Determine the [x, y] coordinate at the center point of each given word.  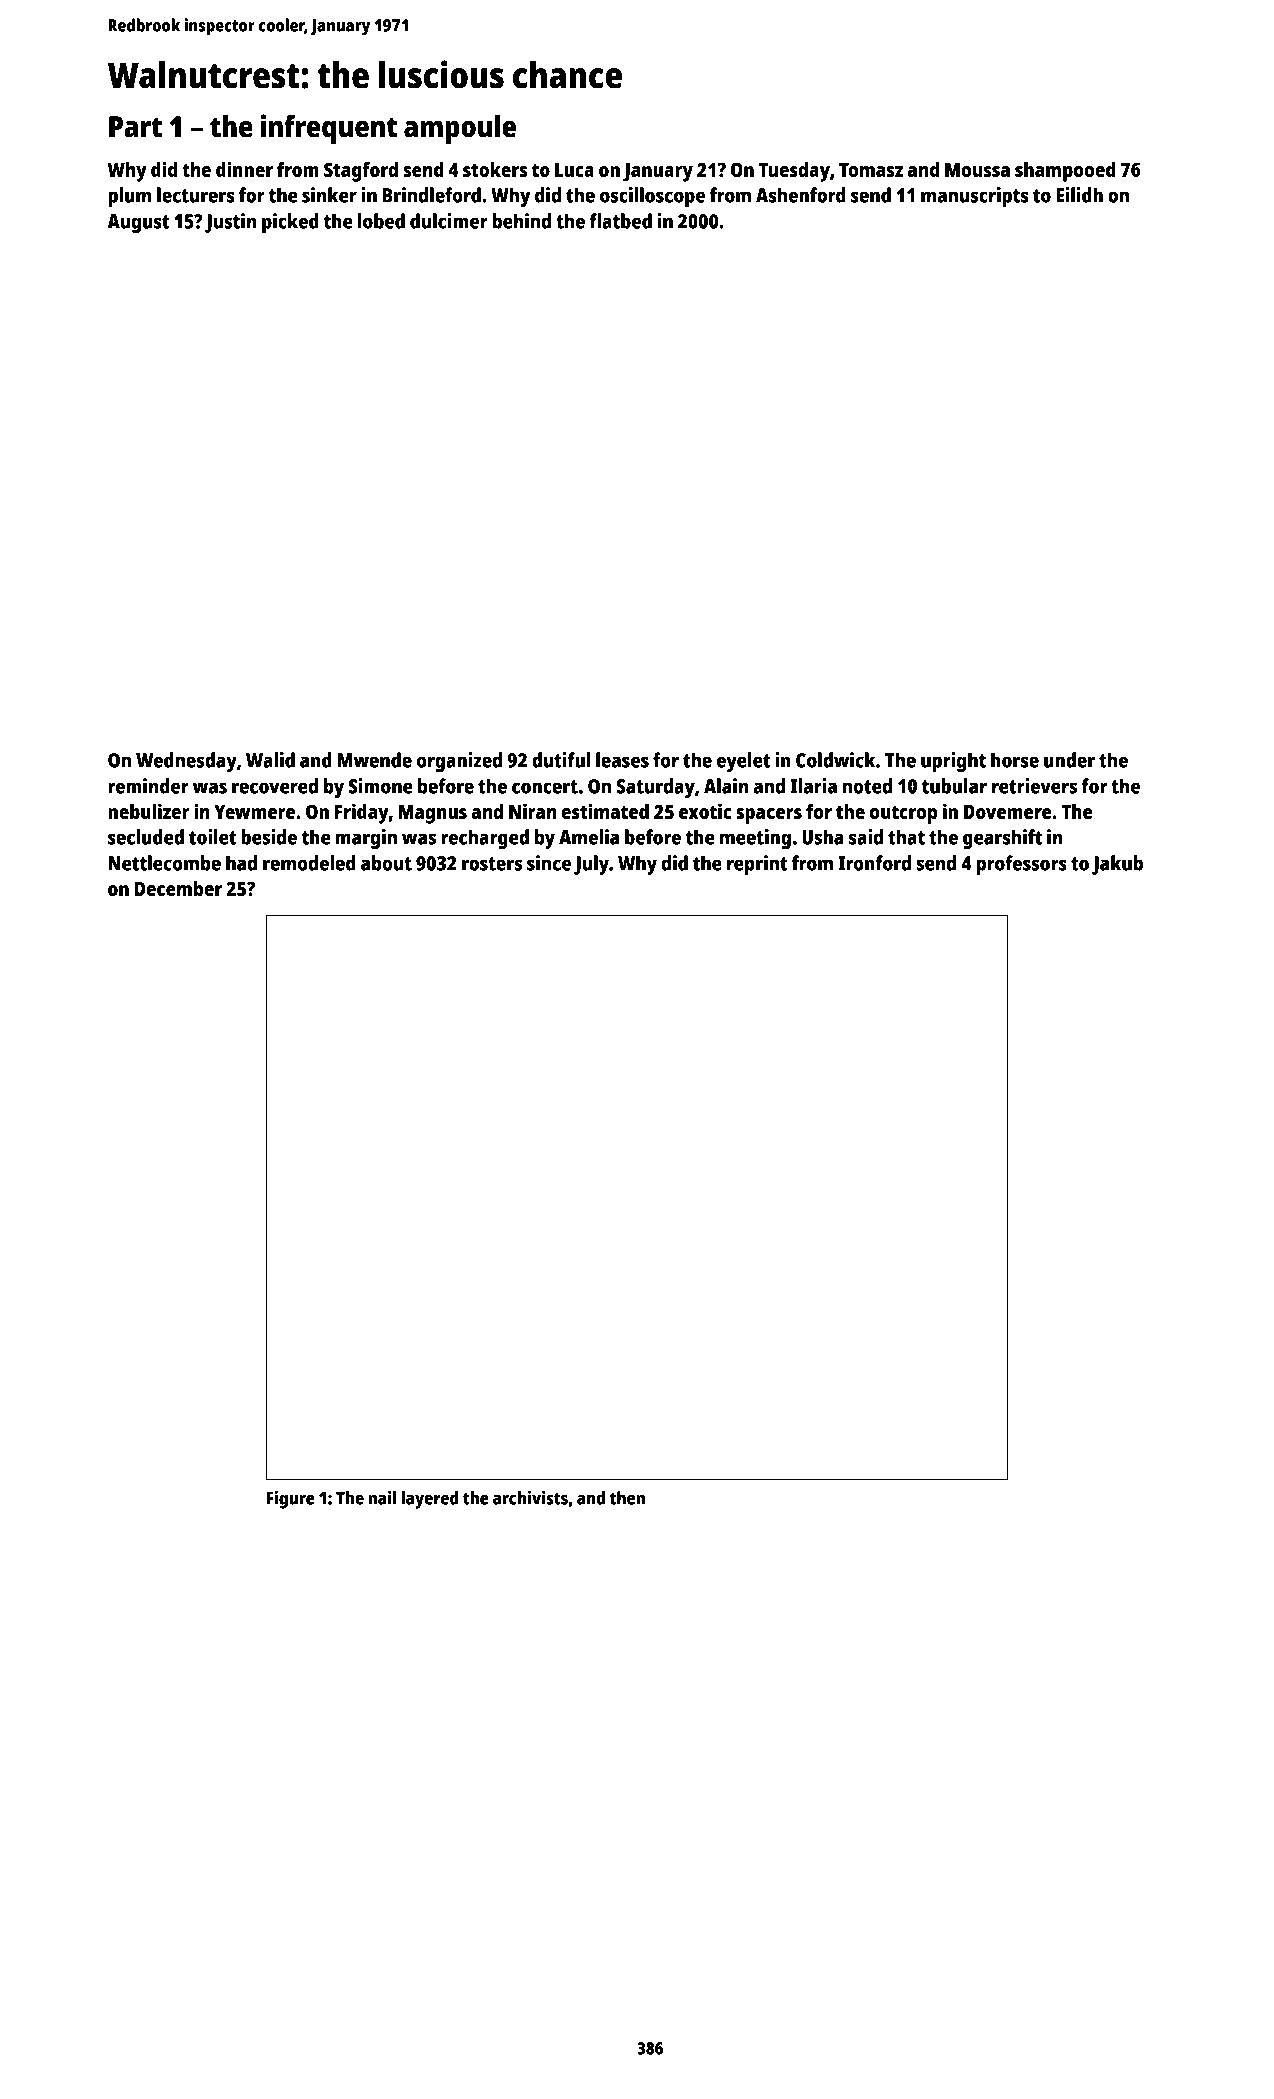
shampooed [1065, 172]
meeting [755, 839]
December [178, 888]
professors [1021, 865]
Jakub [1117, 865]
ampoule [460, 129]
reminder [148, 786]
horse [1015, 760]
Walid [270, 760]
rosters [492, 864]
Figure [291, 1499]
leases [622, 760]
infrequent [329, 129]
